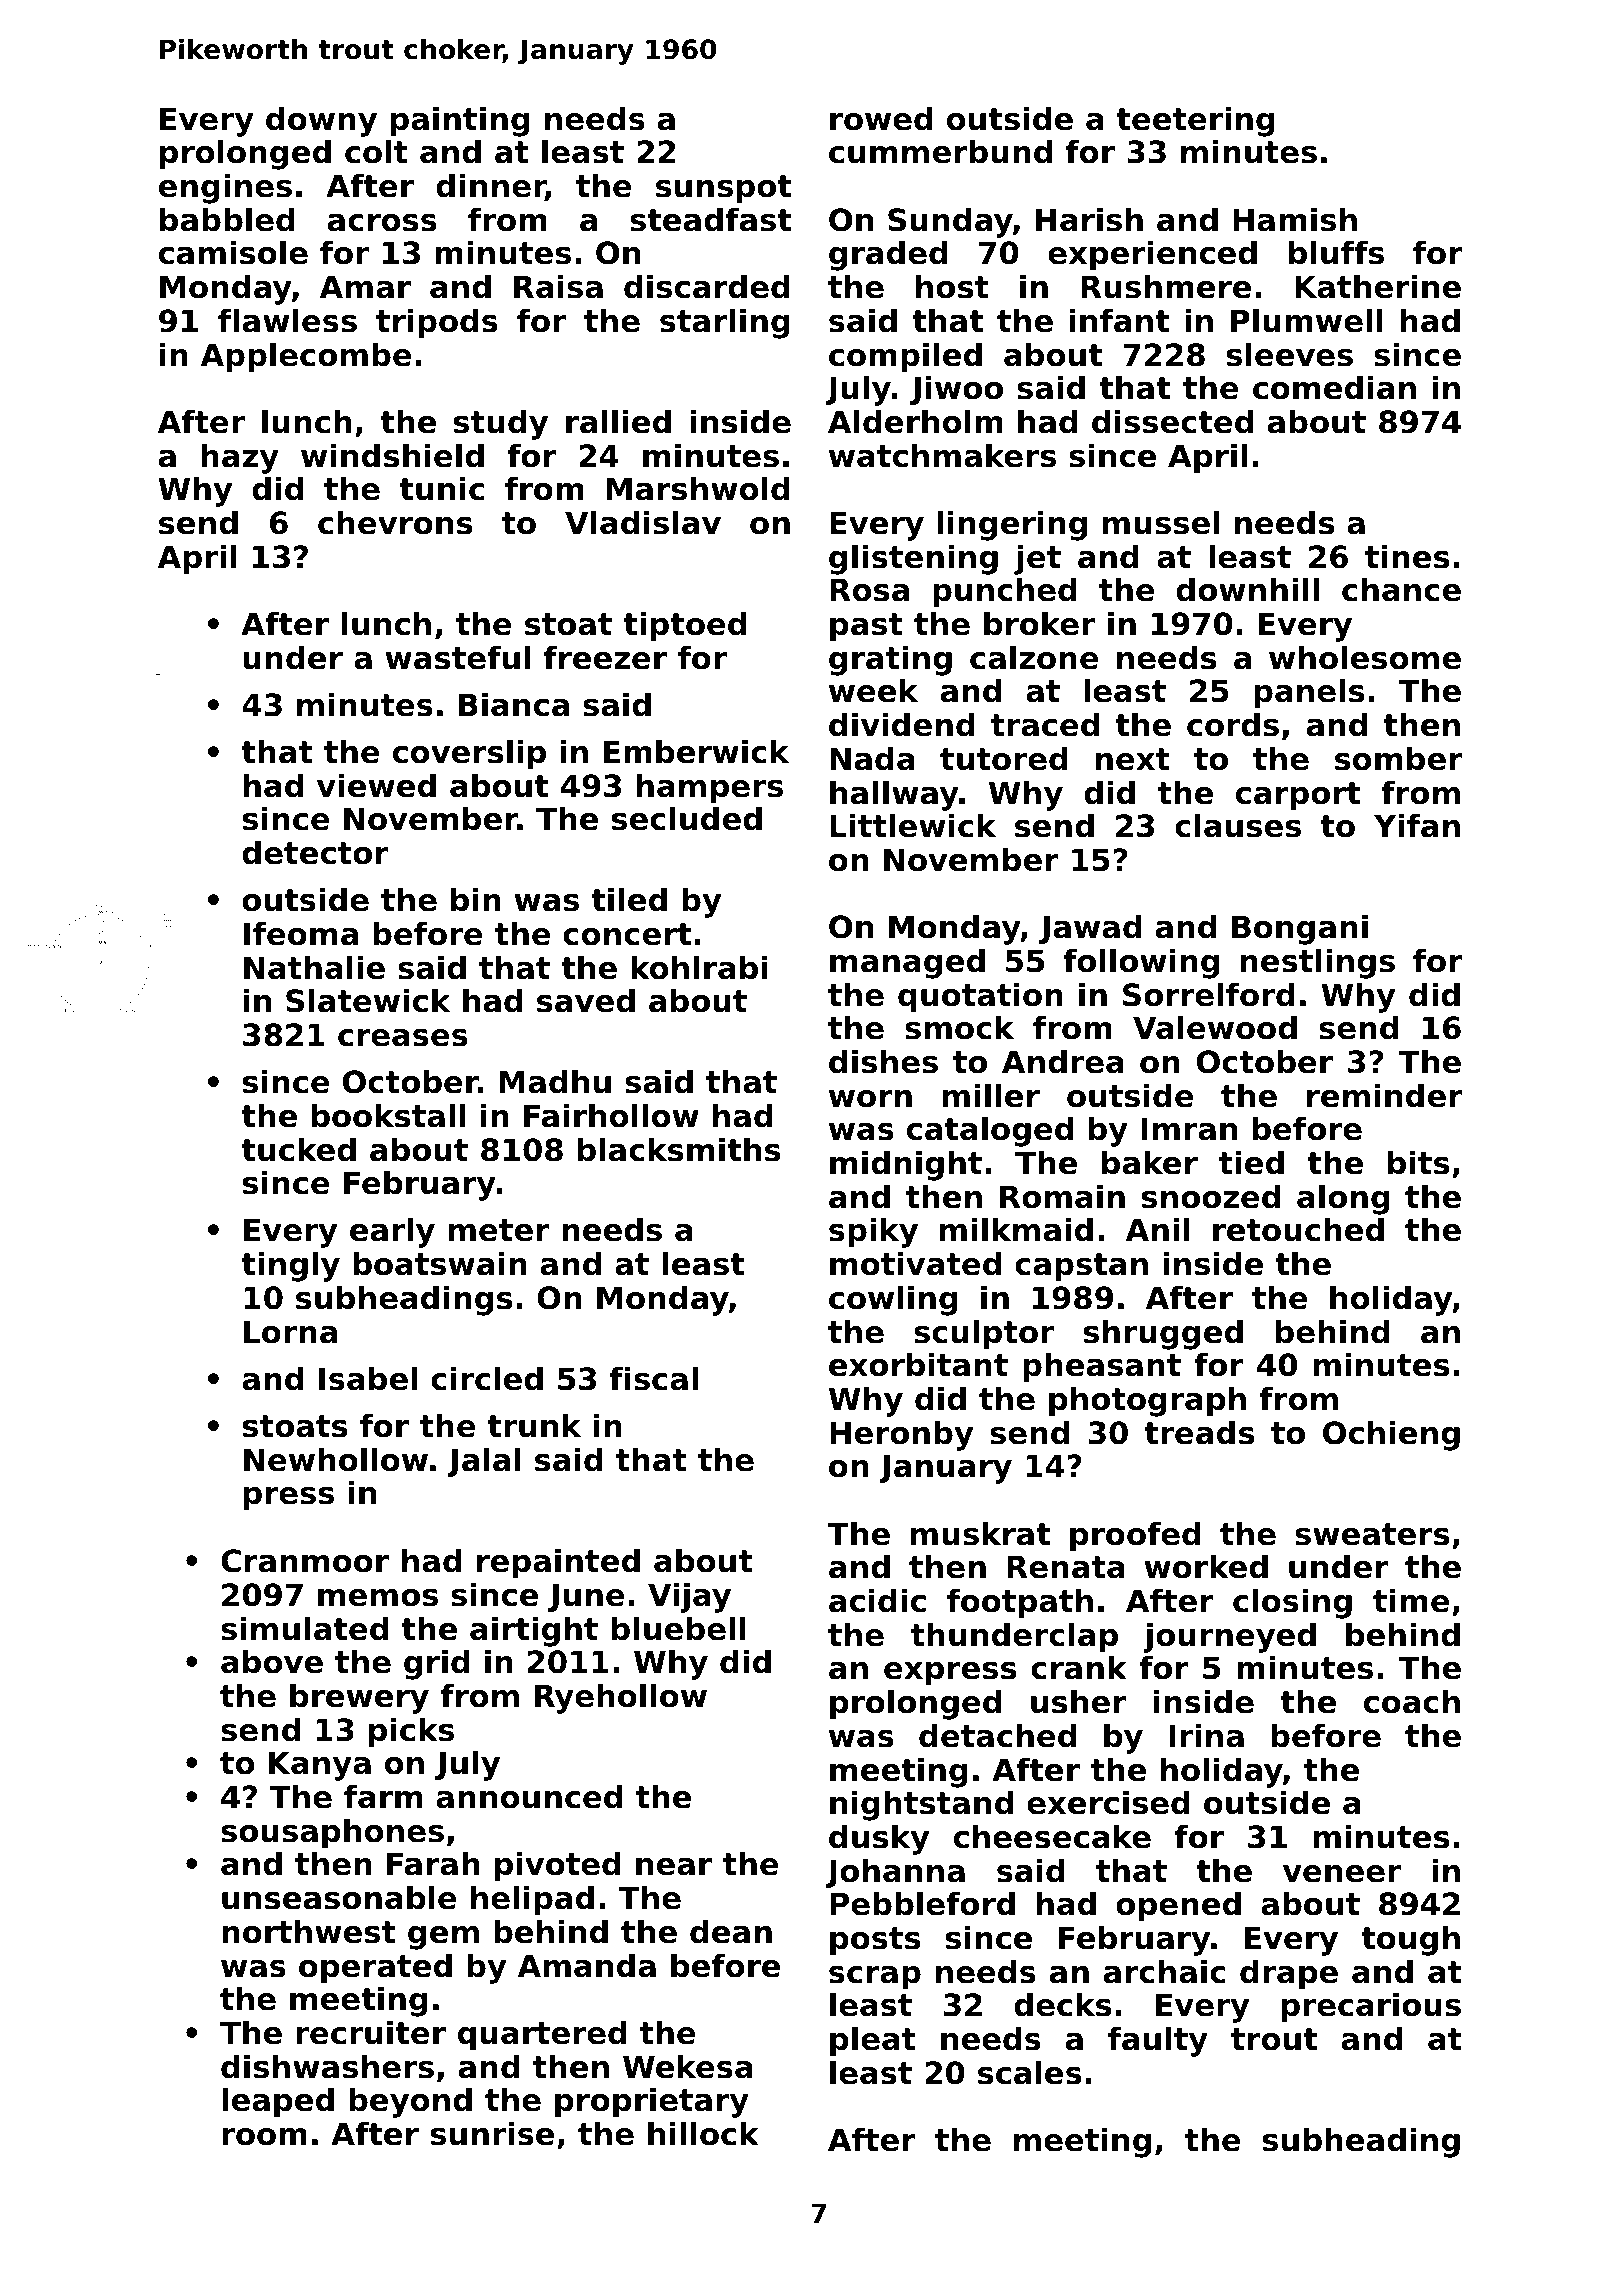  Describe the element at coordinates (621, 1698) in the screenshot. I see `Ryehollow` at that location.
